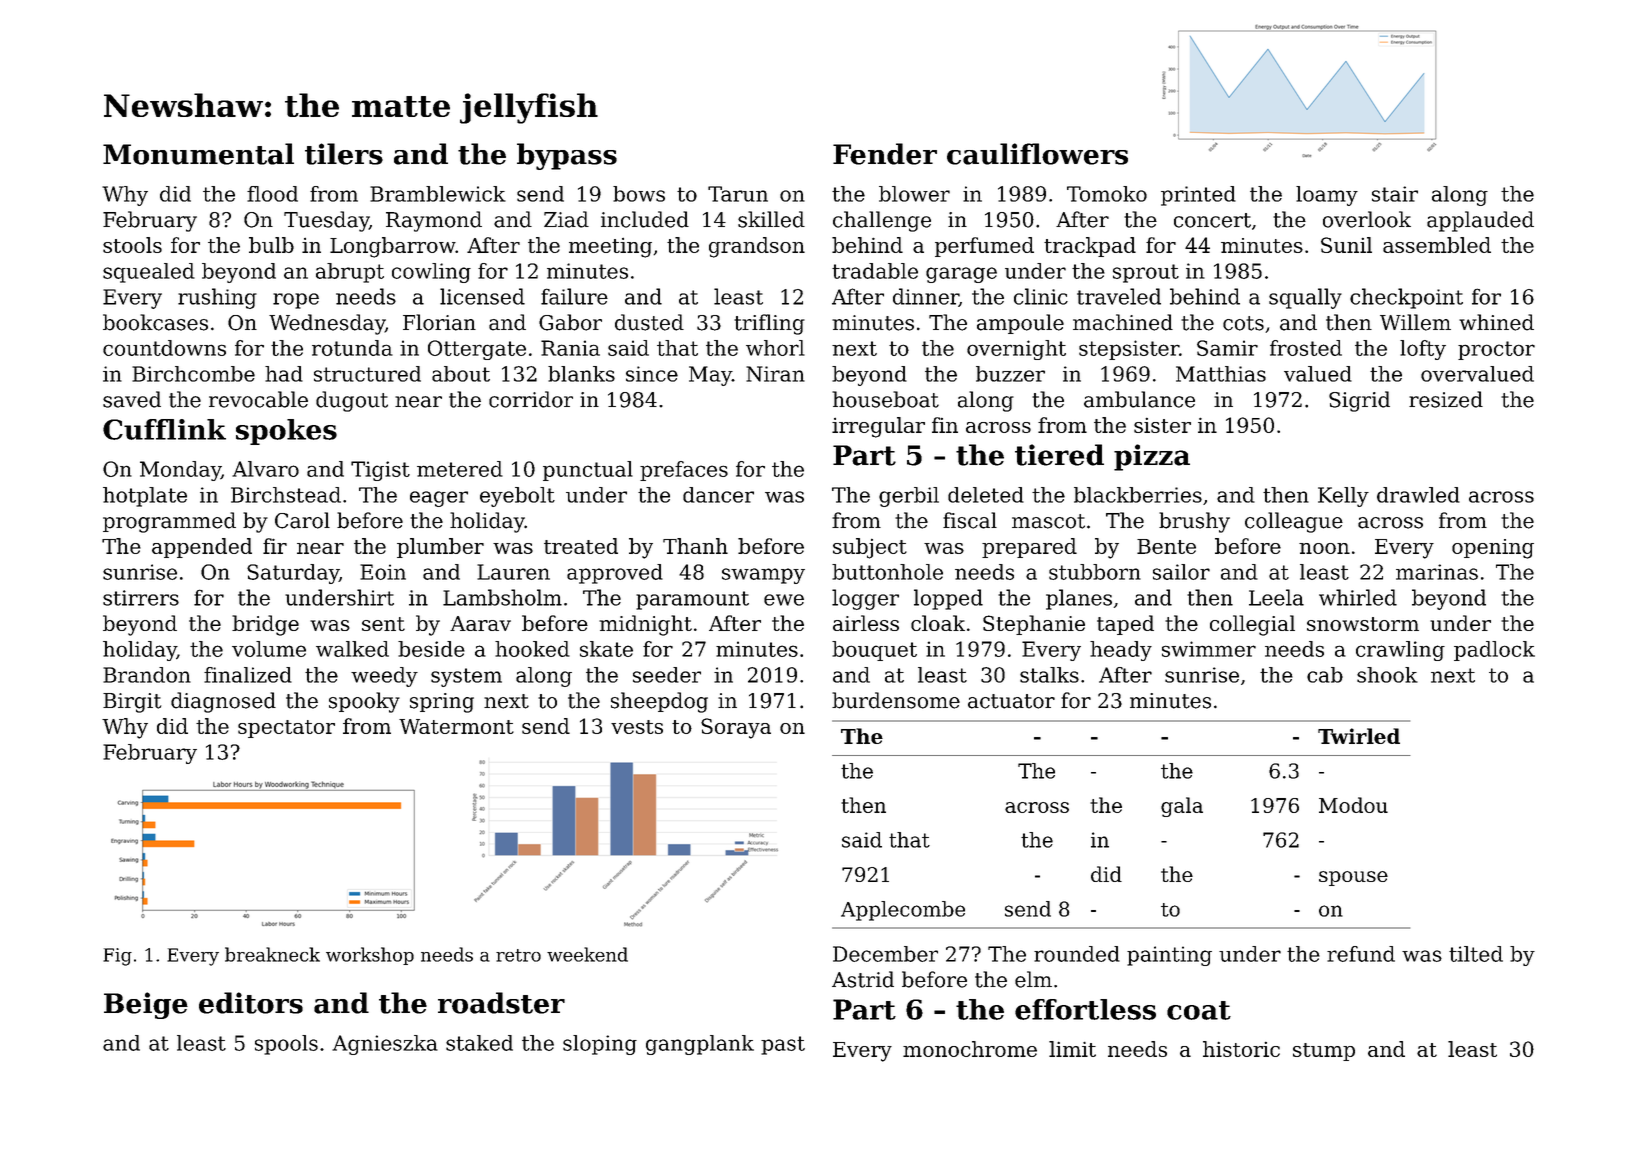 The width and height of the screenshot is (1637, 1157). Describe the element at coordinates (1418, 495) in the screenshot. I see `drawled` at that location.
